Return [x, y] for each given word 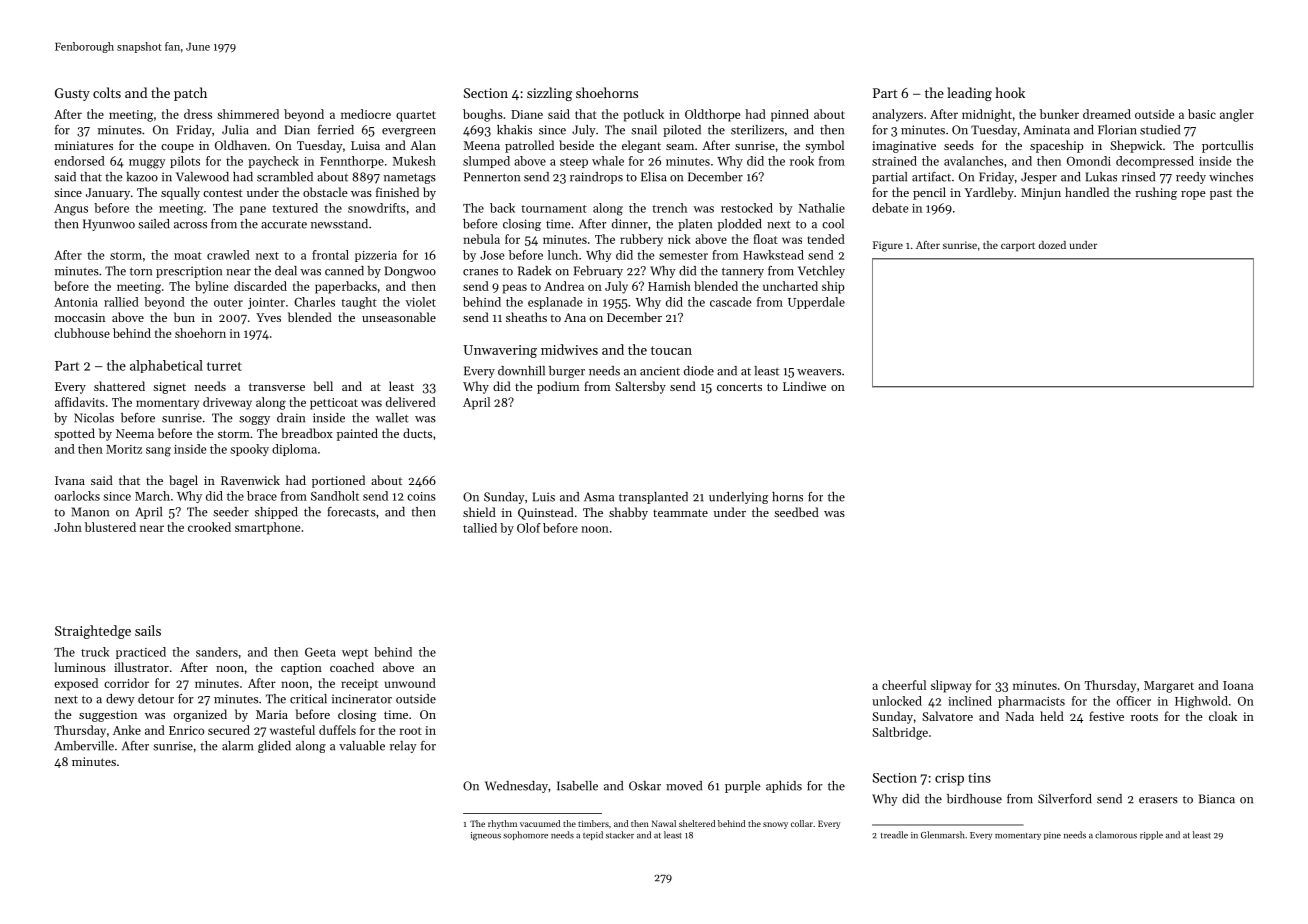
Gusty [72, 94]
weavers [819, 372]
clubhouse [82, 333]
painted [357, 434]
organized [200, 715]
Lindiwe [804, 386]
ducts [417, 433]
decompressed [1155, 162]
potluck [644, 115]
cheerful [904, 685]
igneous [486, 836]
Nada [1020, 716]
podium [558, 387]
